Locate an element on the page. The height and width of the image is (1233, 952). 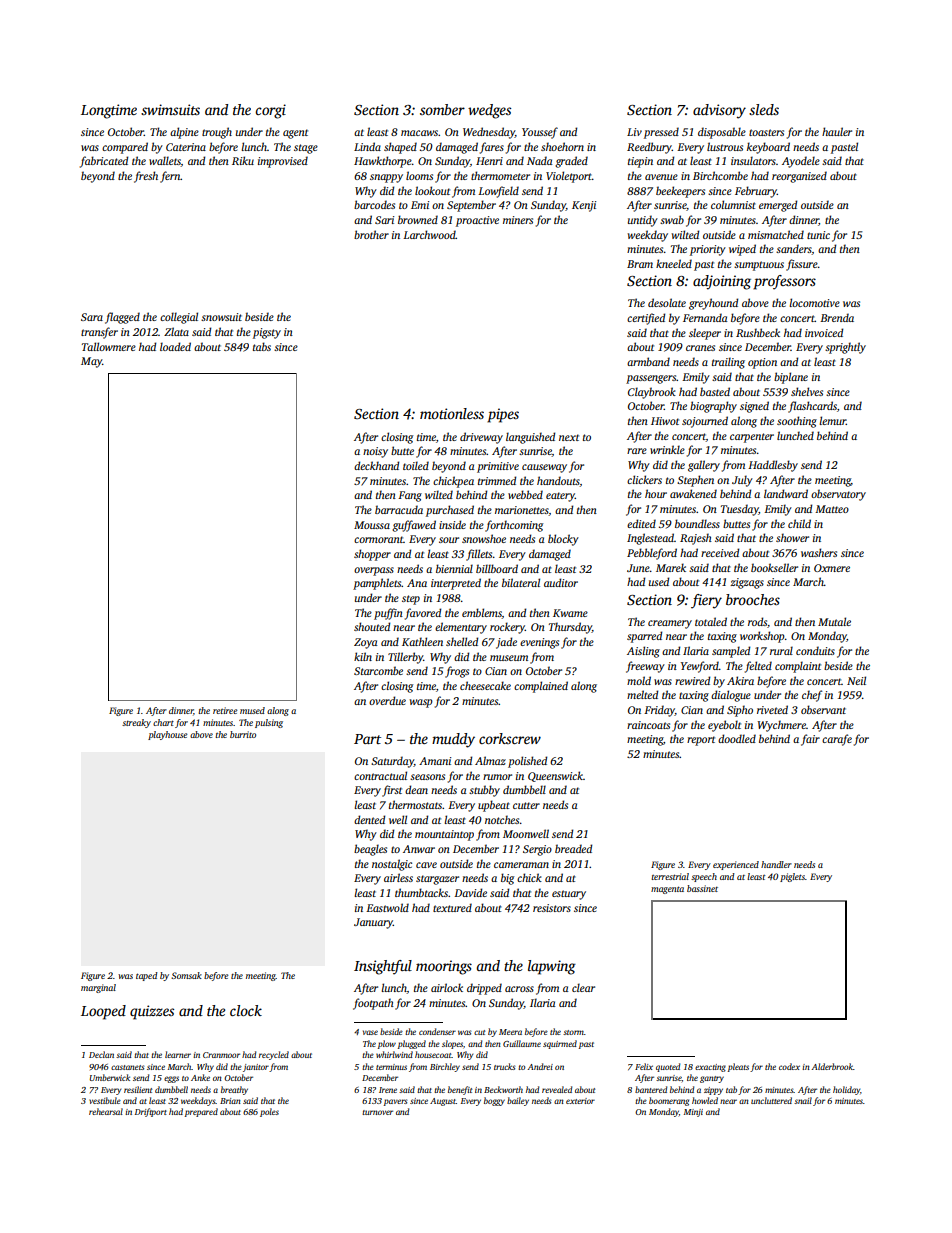
shoehorn is located at coordinates (562, 146).
